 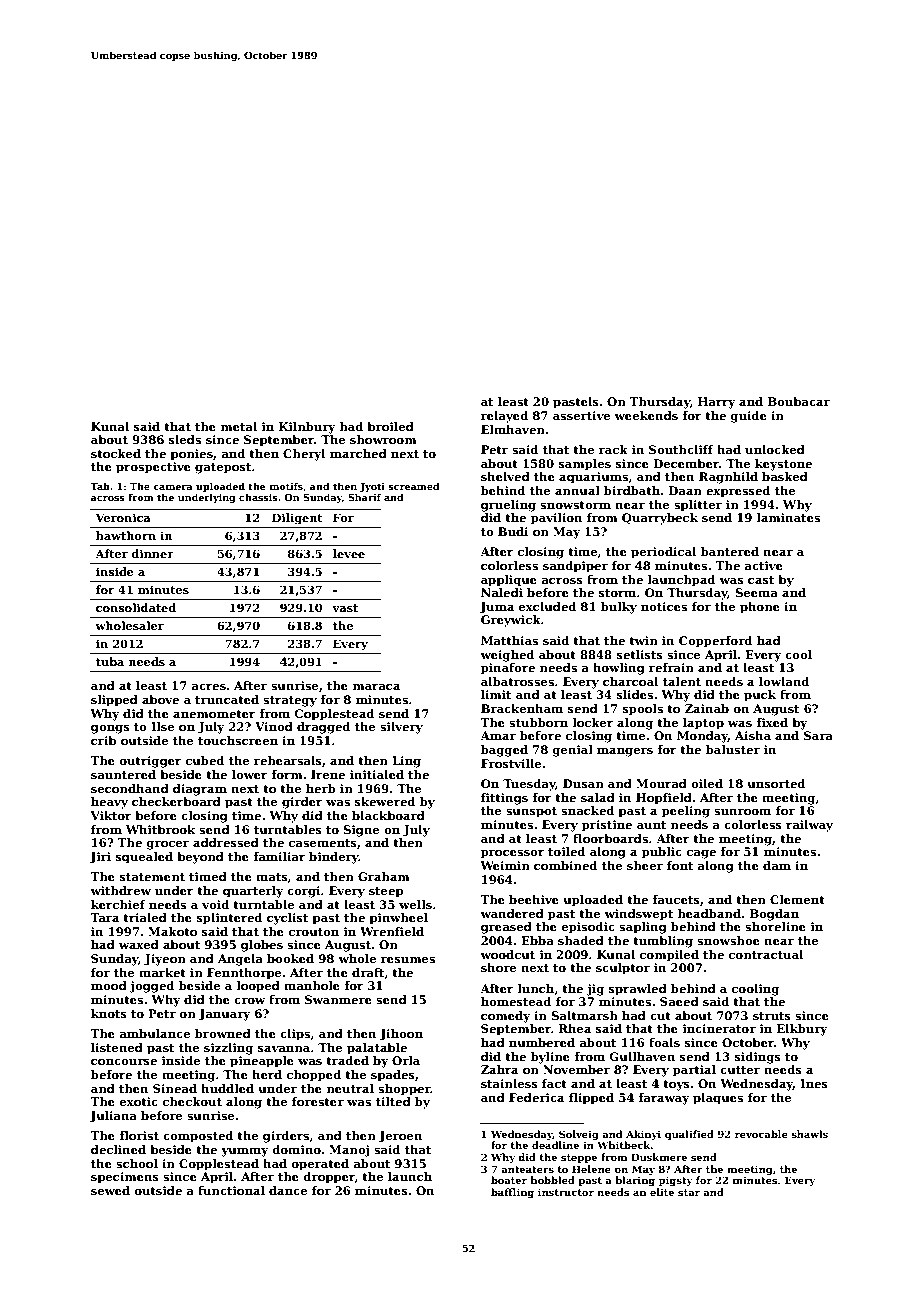 What do you see at coordinates (497, 608) in the page?
I see `Juma` at bounding box center [497, 608].
